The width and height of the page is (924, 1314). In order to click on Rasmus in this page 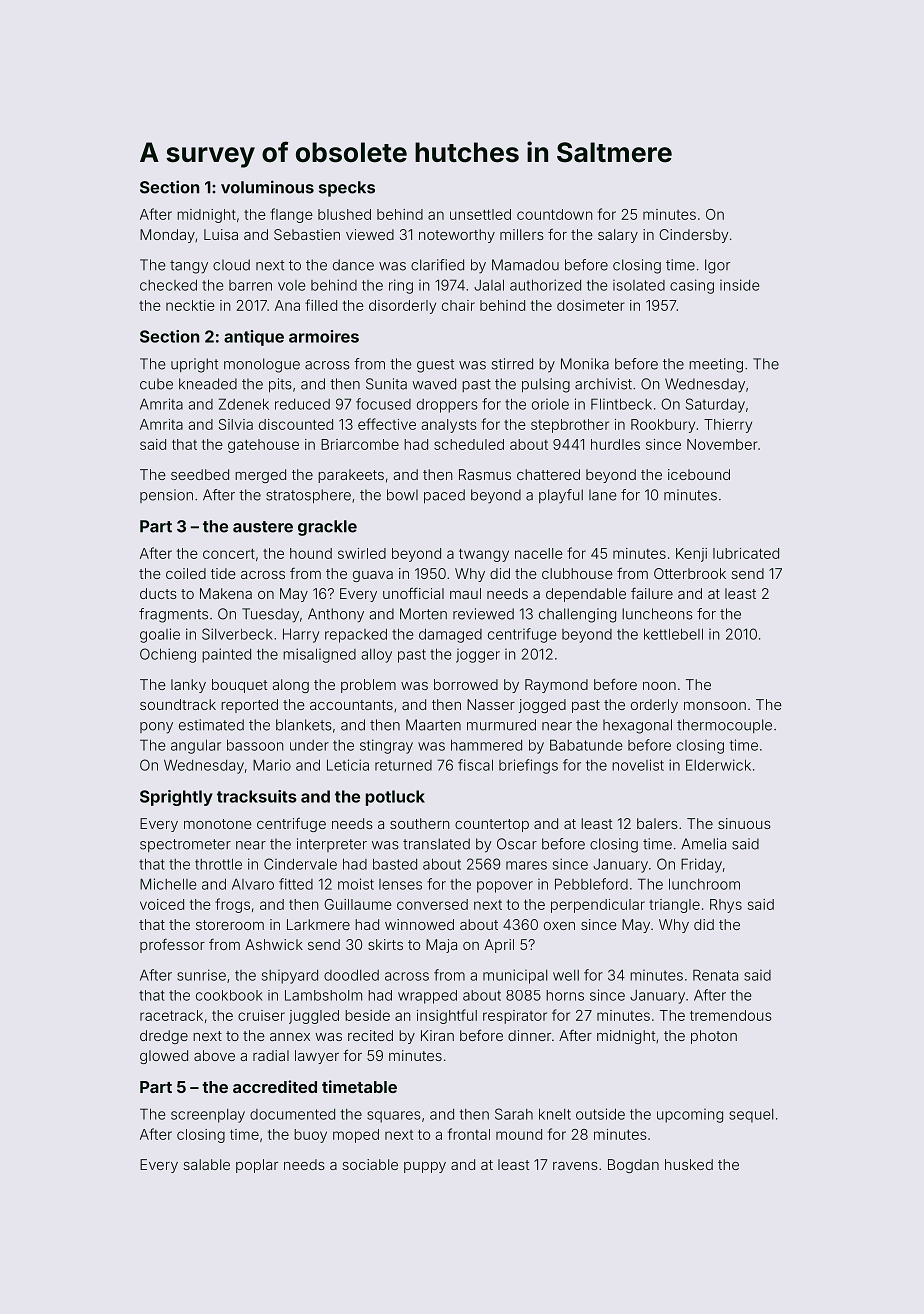, I will do `click(485, 474)`.
